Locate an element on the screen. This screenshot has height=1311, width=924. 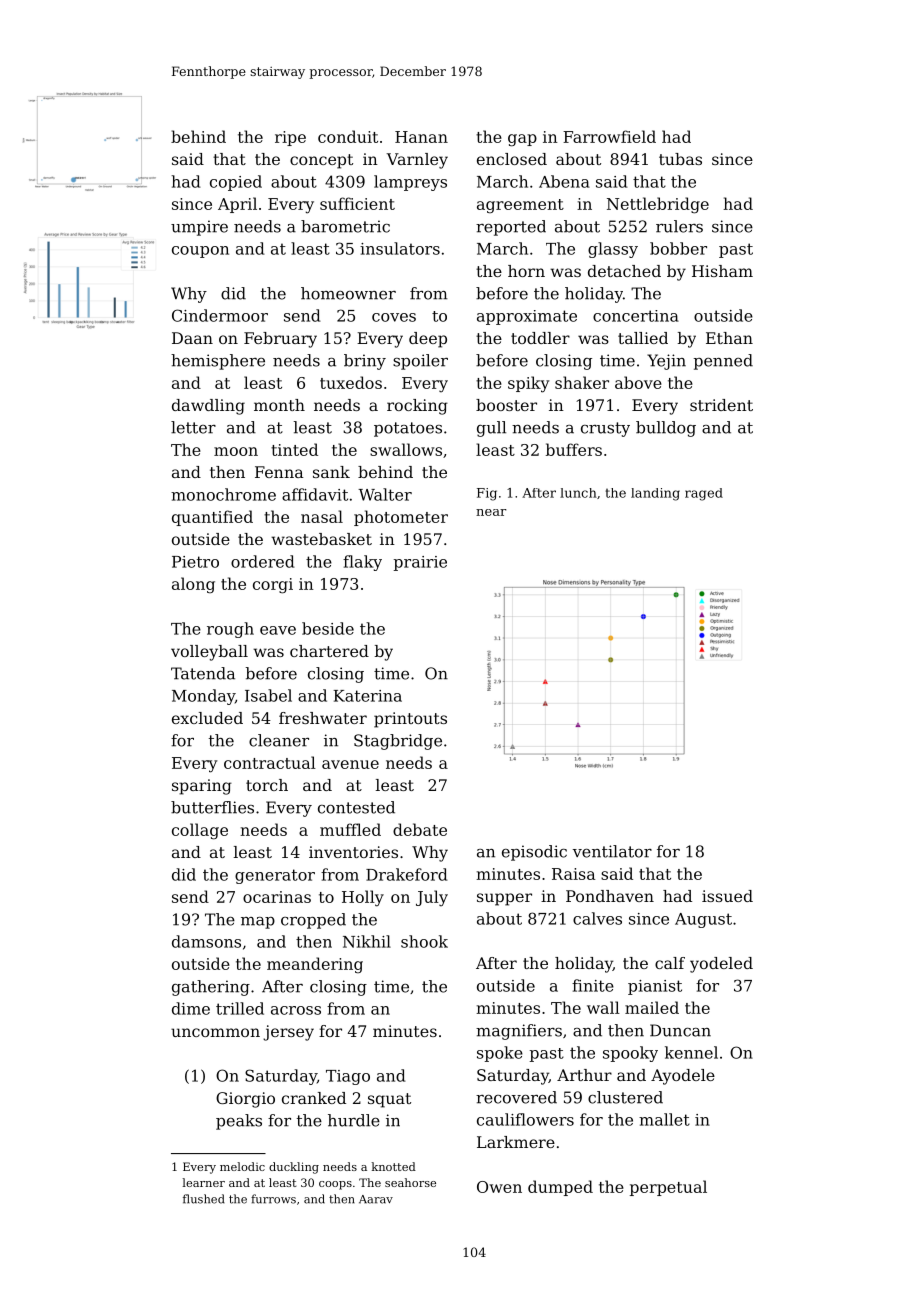
prairie is located at coordinates (420, 563).
